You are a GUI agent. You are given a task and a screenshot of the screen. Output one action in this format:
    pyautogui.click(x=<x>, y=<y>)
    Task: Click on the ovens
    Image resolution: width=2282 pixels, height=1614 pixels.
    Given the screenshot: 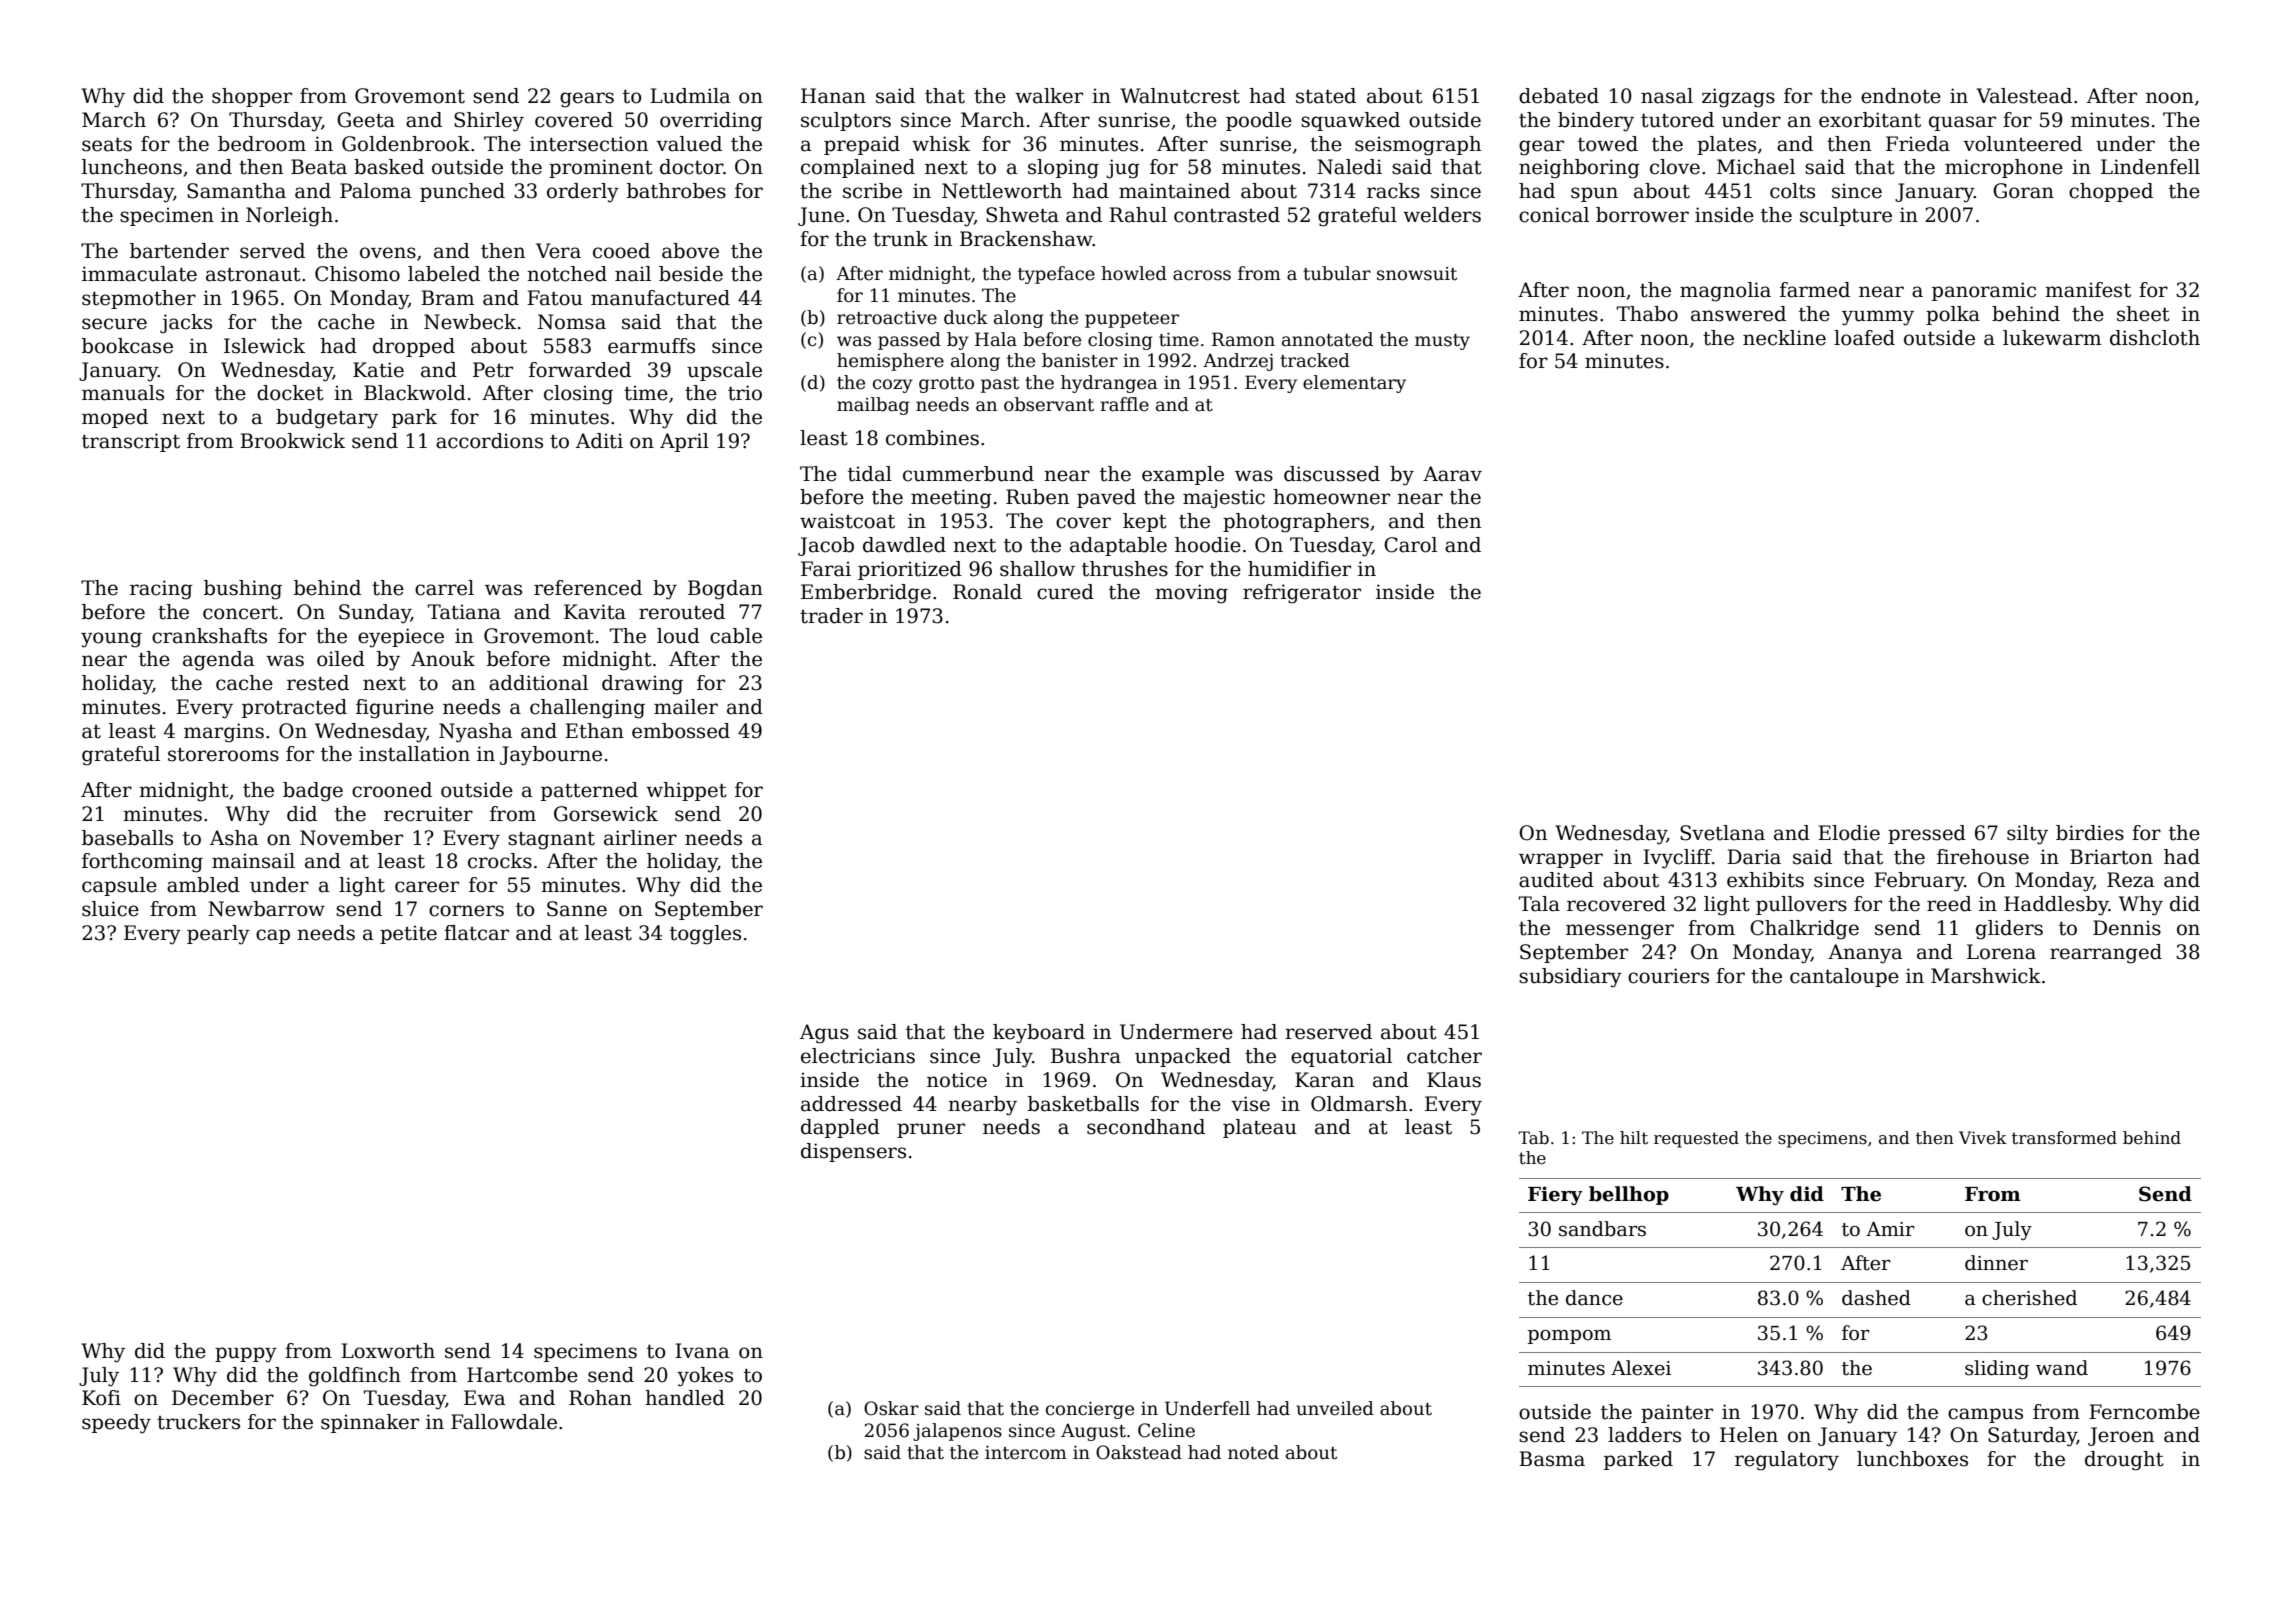 What is the action you would take?
    pyautogui.click(x=388, y=253)
